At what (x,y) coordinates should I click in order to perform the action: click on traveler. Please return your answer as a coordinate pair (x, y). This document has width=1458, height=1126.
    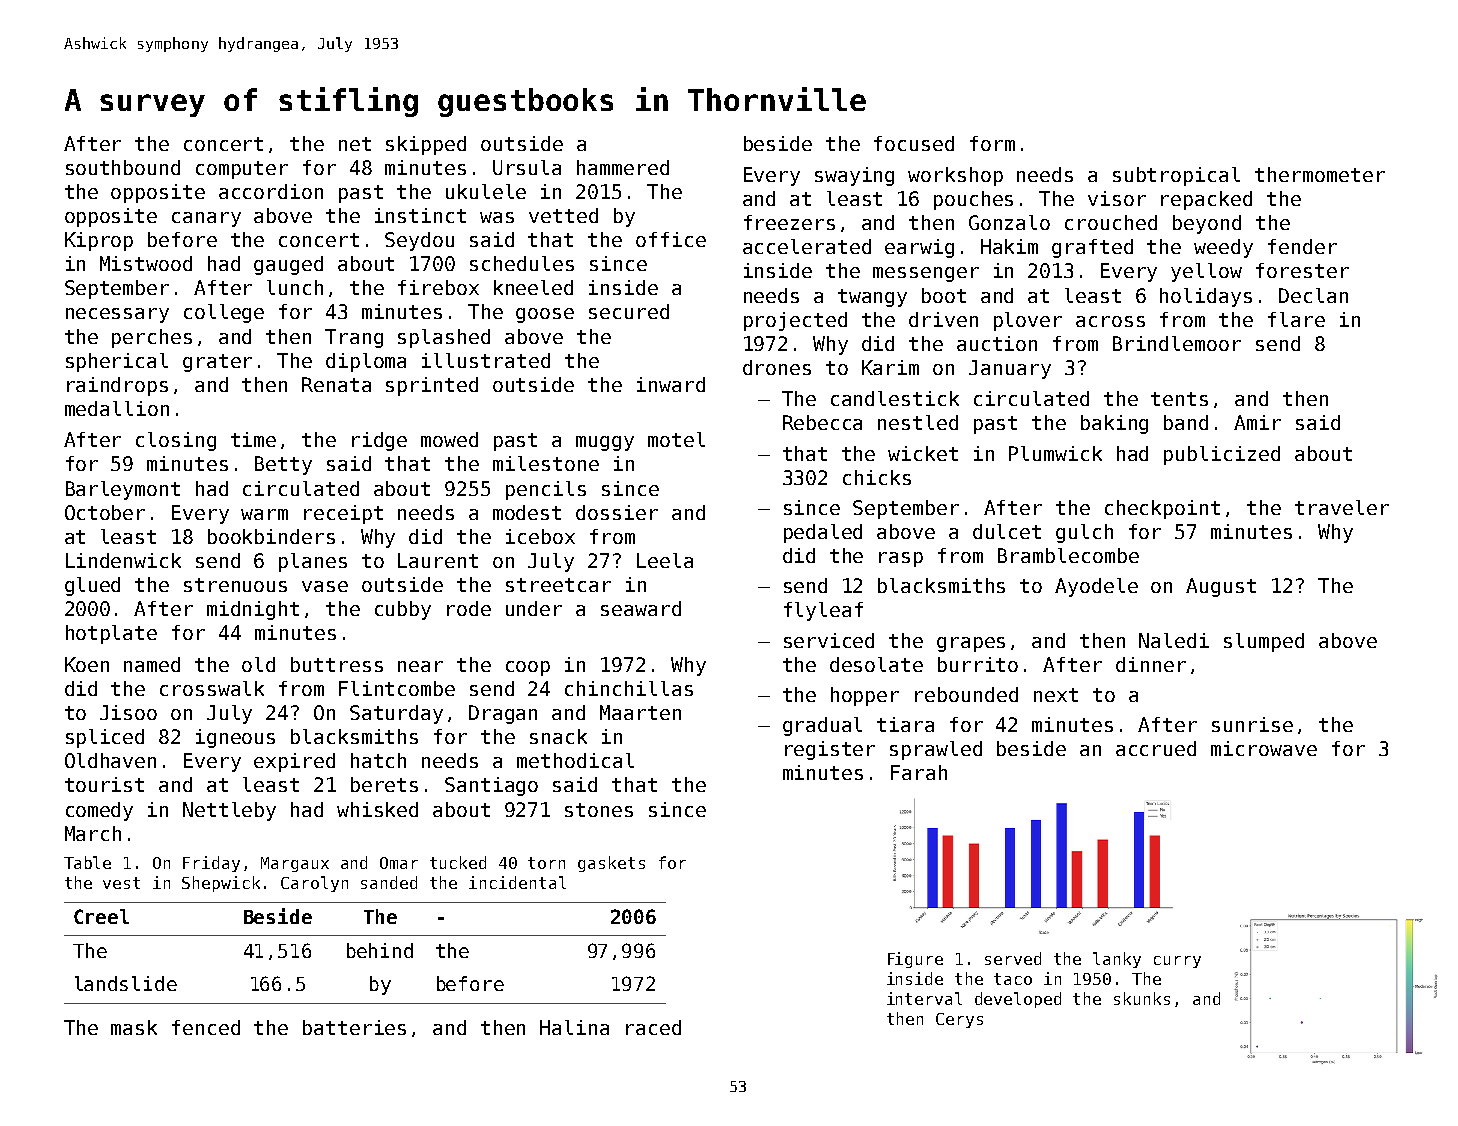
    Looking at the image, I should click on (1342, 507).
